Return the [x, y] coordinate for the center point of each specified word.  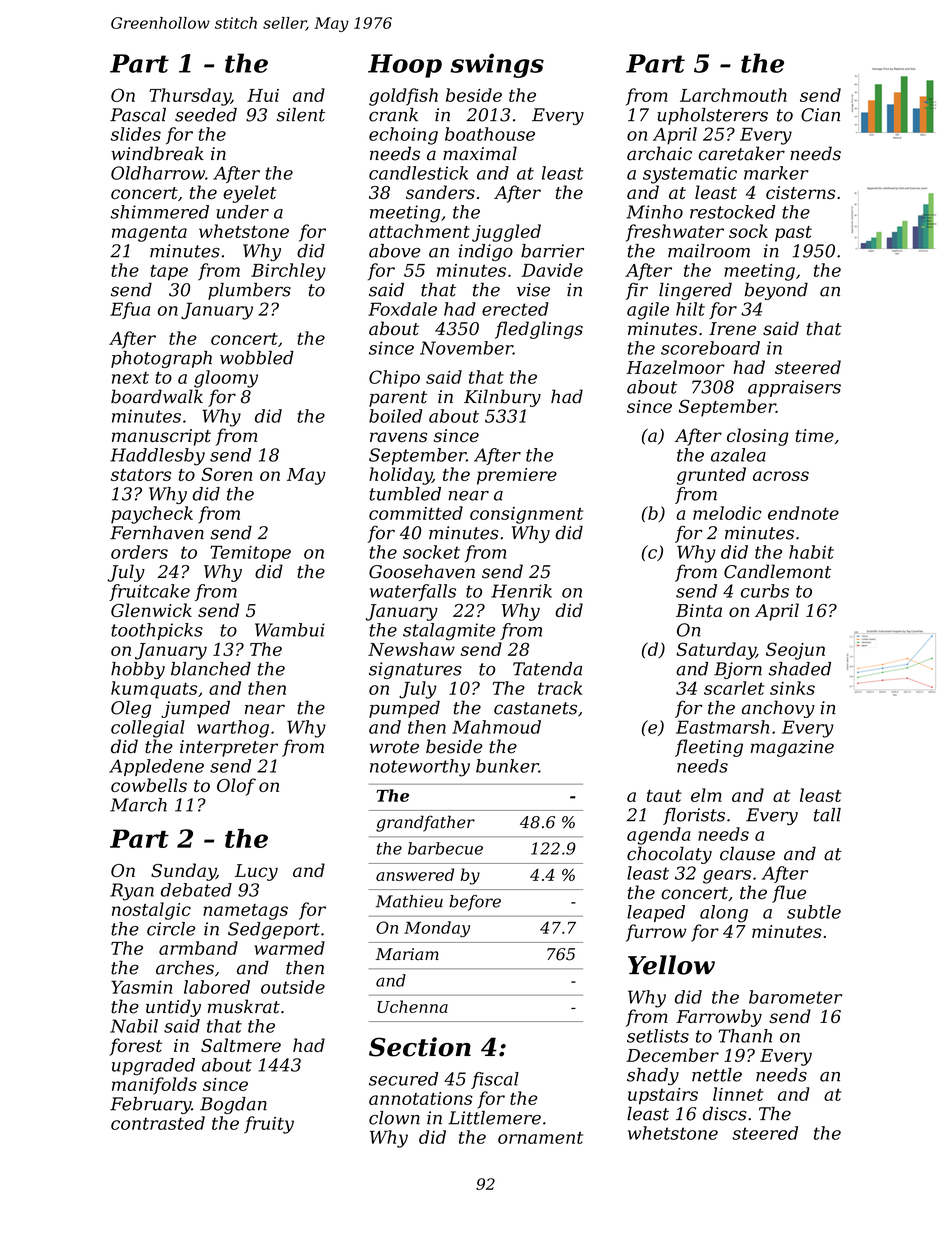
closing [758, 437]
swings [497, 65]
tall [827, 815]
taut [664, 796]
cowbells [149, 785]
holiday [400, 476]
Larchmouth [733, 95]
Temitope [250, 553]
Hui [263, 95]
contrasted [158, 1123]
